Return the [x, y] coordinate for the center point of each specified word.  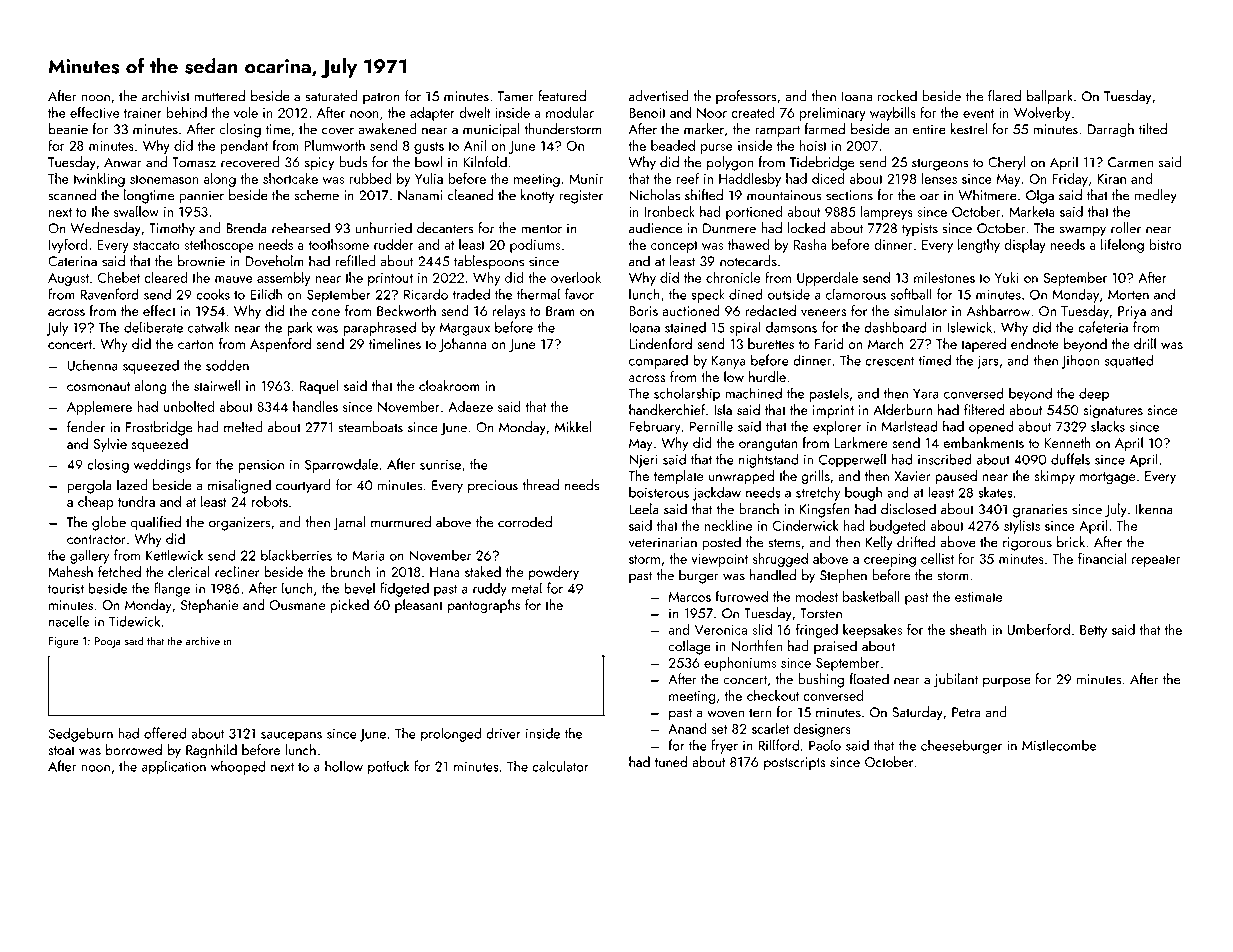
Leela [644, 509]
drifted [916, 542]
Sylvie [110, 445]
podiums [535, 246]
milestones [944, 277]
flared [1004, 96]
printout [390, 279]
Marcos [690, 597]
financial [1102, 558]
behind [187, 112]
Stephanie [209, 606]
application [174, 767]
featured [562, 96]
